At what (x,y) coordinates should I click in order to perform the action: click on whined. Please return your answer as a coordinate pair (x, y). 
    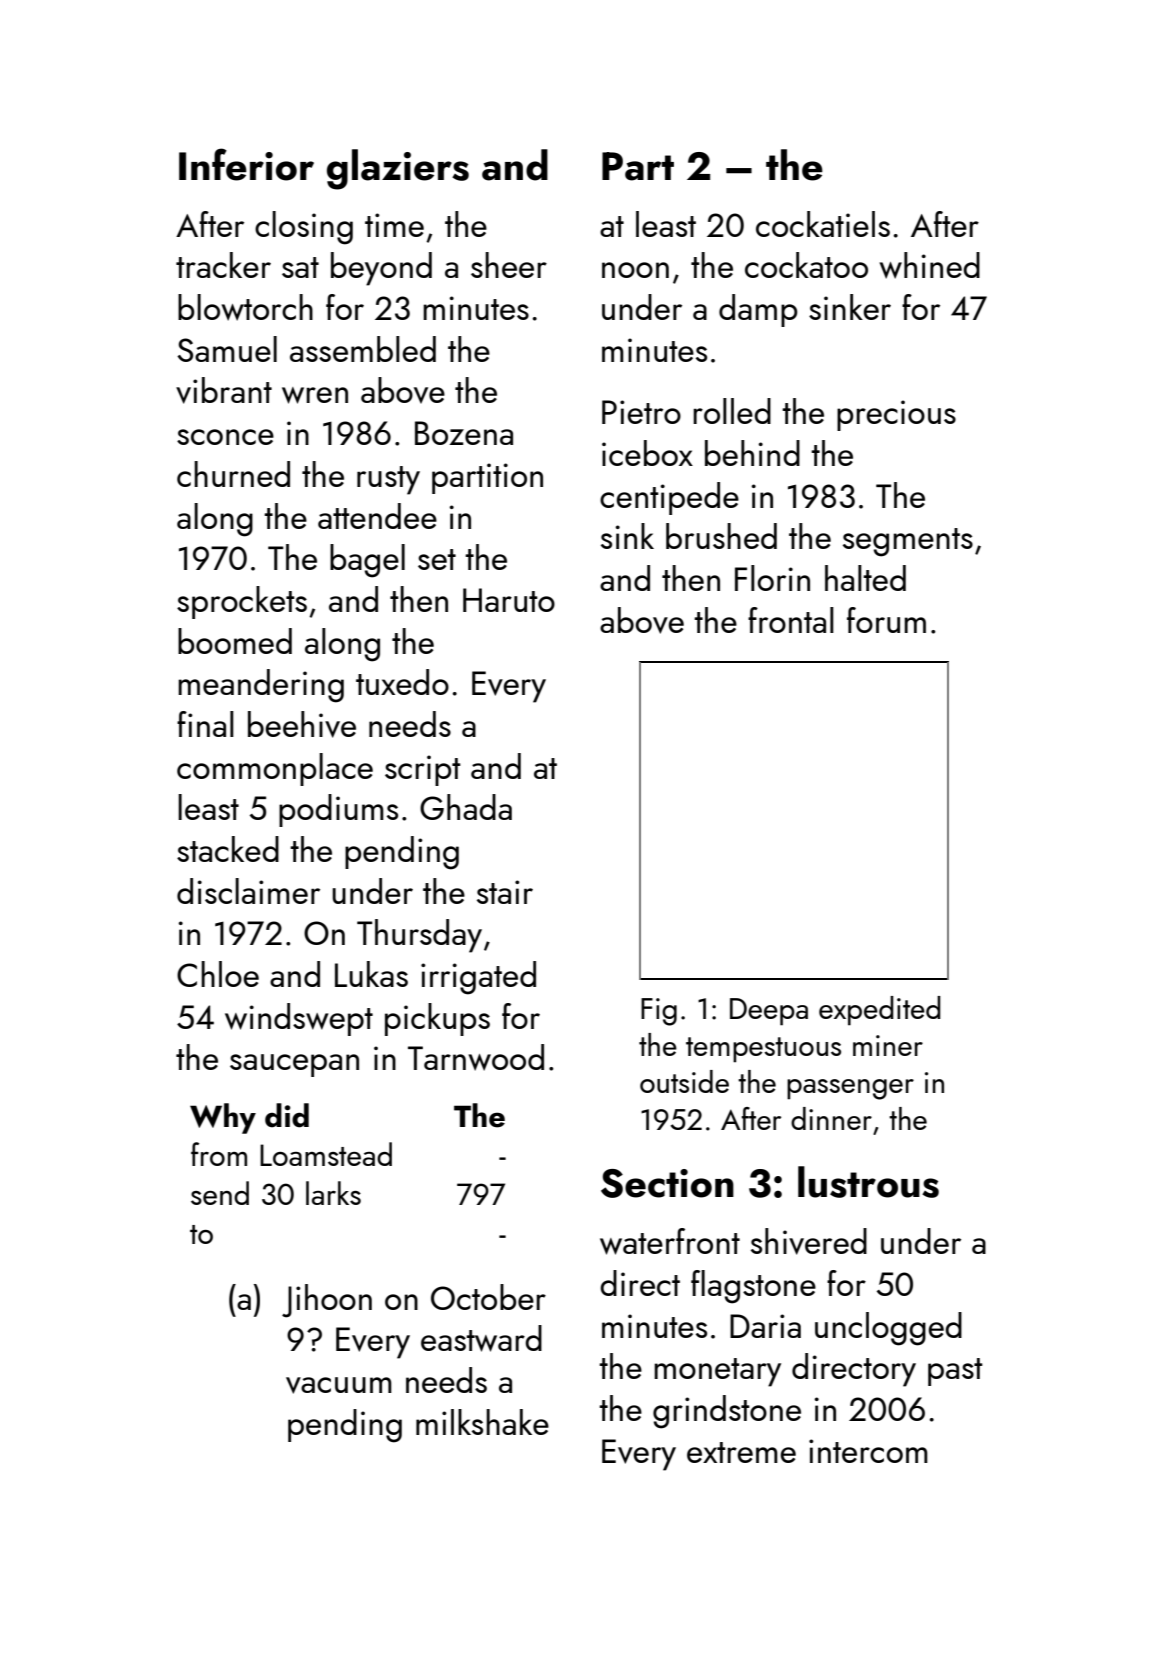
    Looking at the image, I should click on (930, 265).
